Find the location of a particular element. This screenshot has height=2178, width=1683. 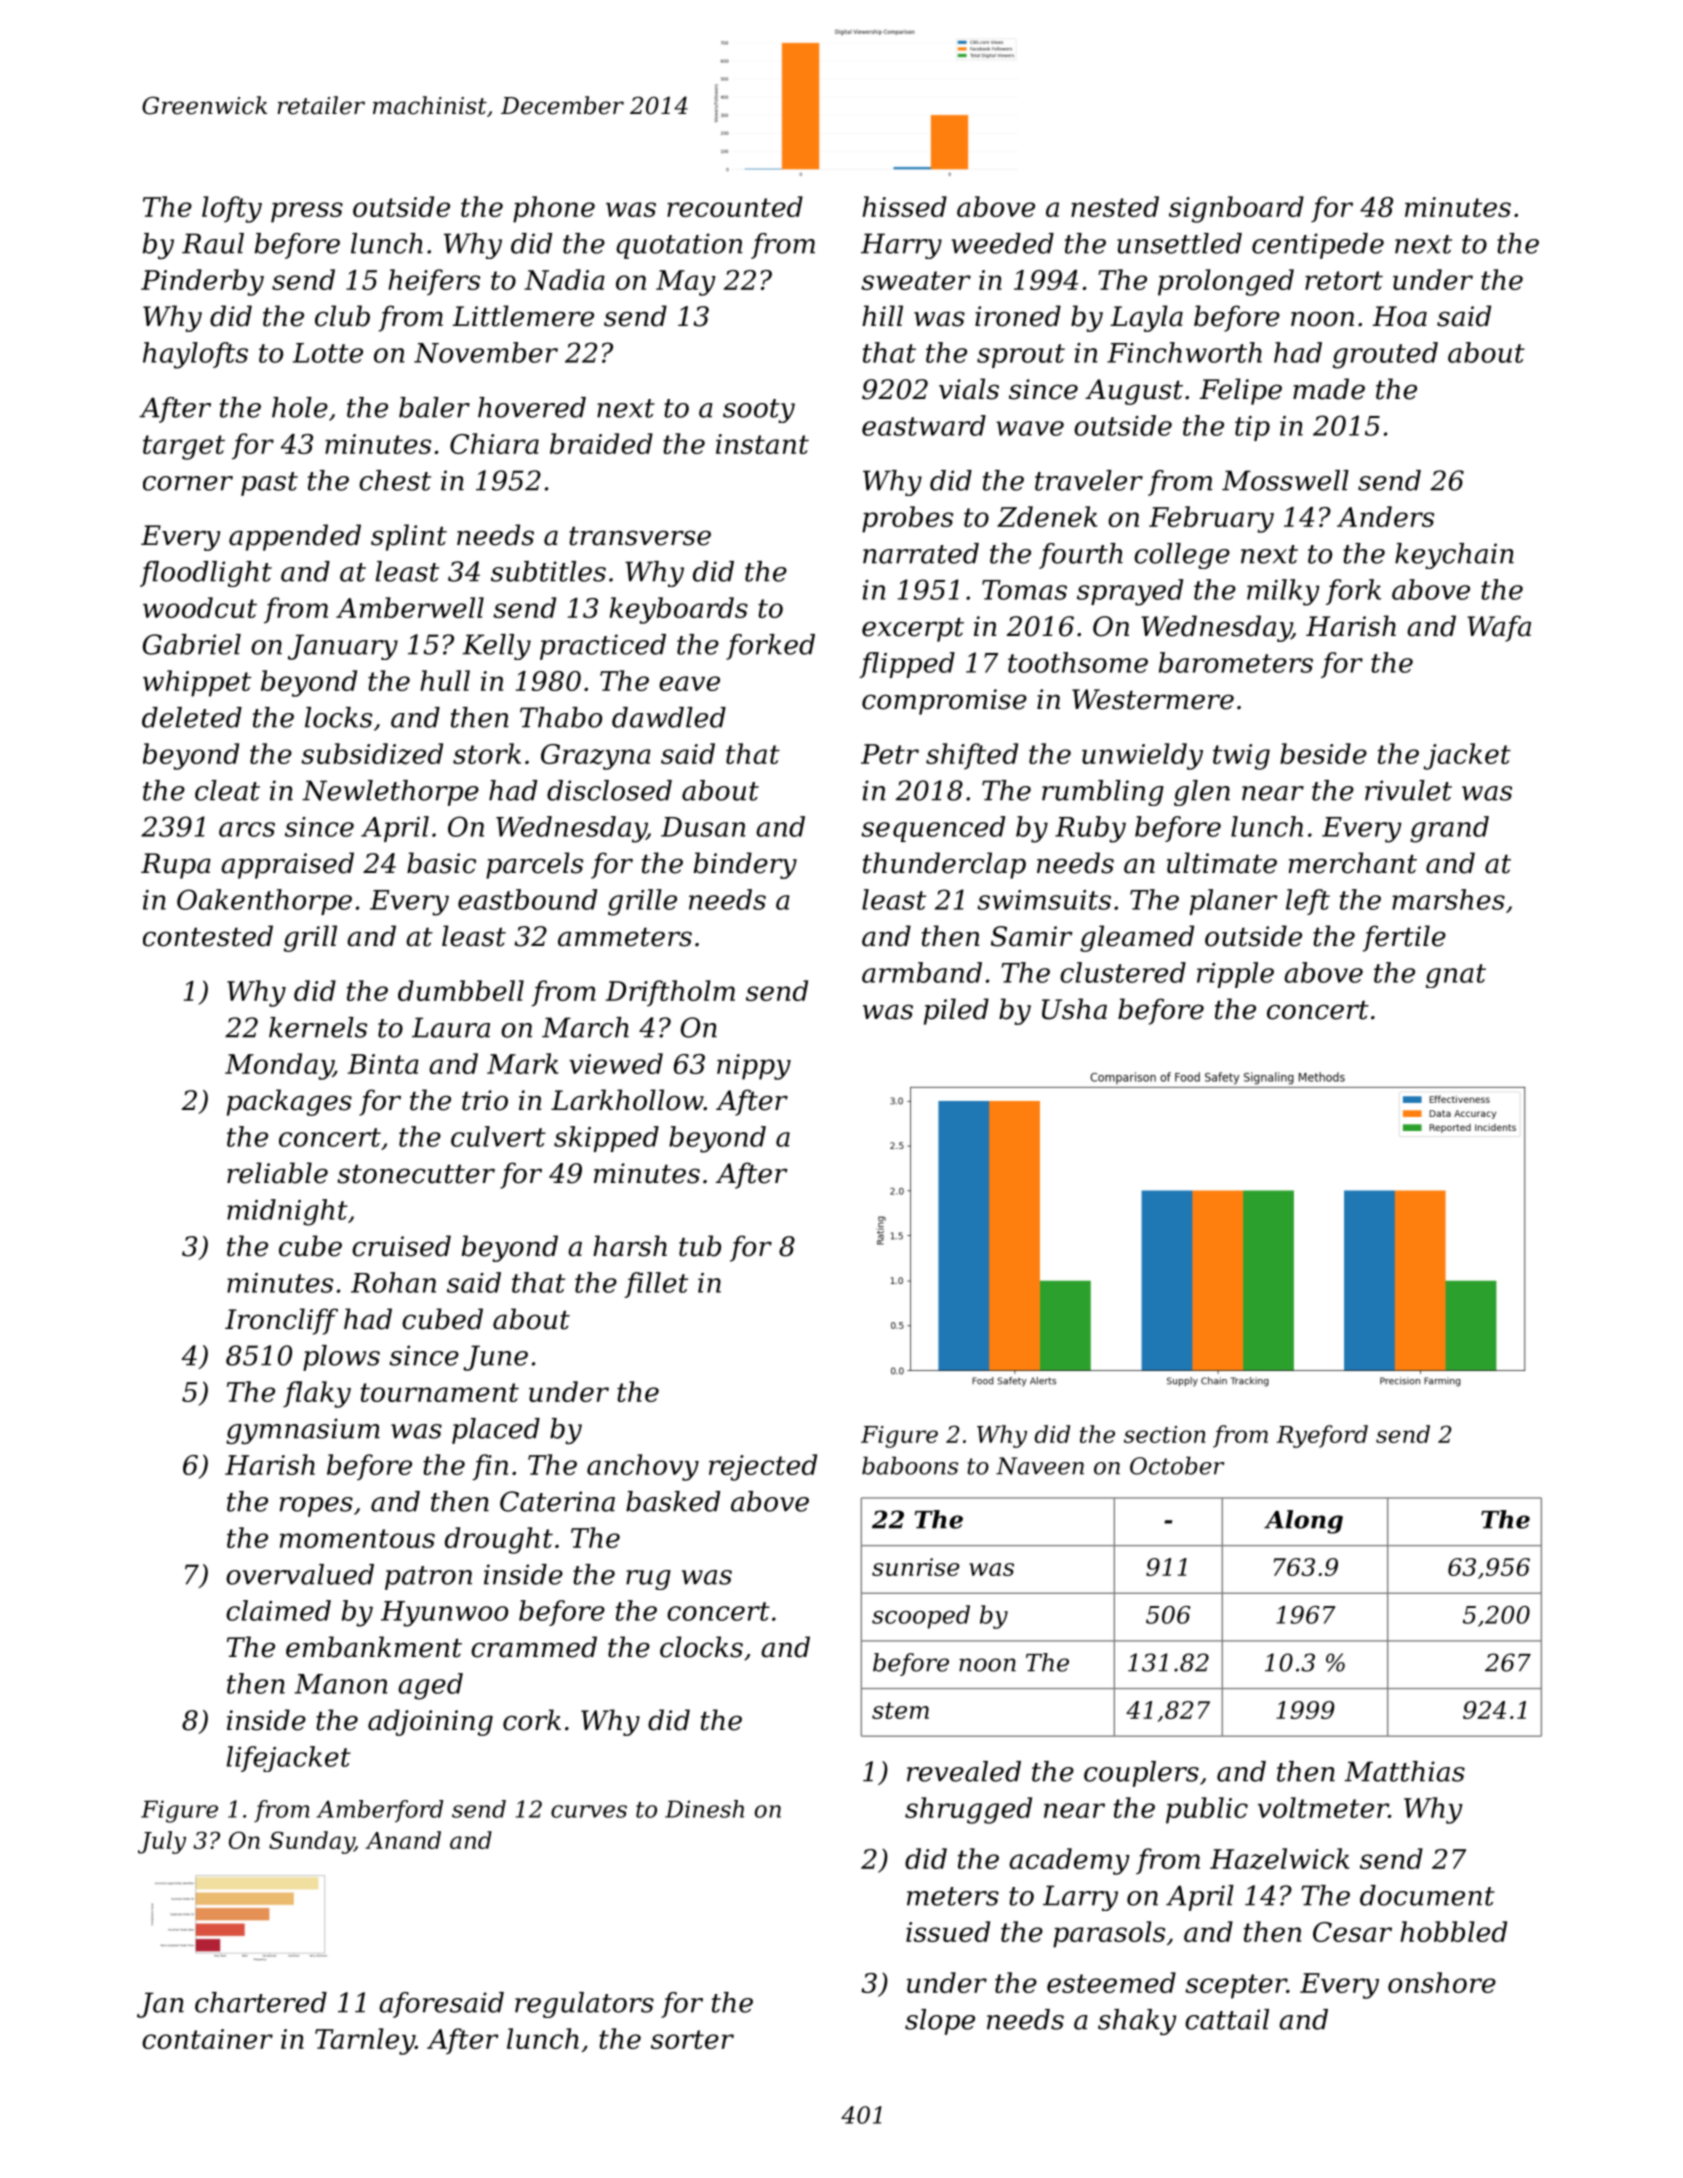

shaky is located at coordinates (1137, 2022).
